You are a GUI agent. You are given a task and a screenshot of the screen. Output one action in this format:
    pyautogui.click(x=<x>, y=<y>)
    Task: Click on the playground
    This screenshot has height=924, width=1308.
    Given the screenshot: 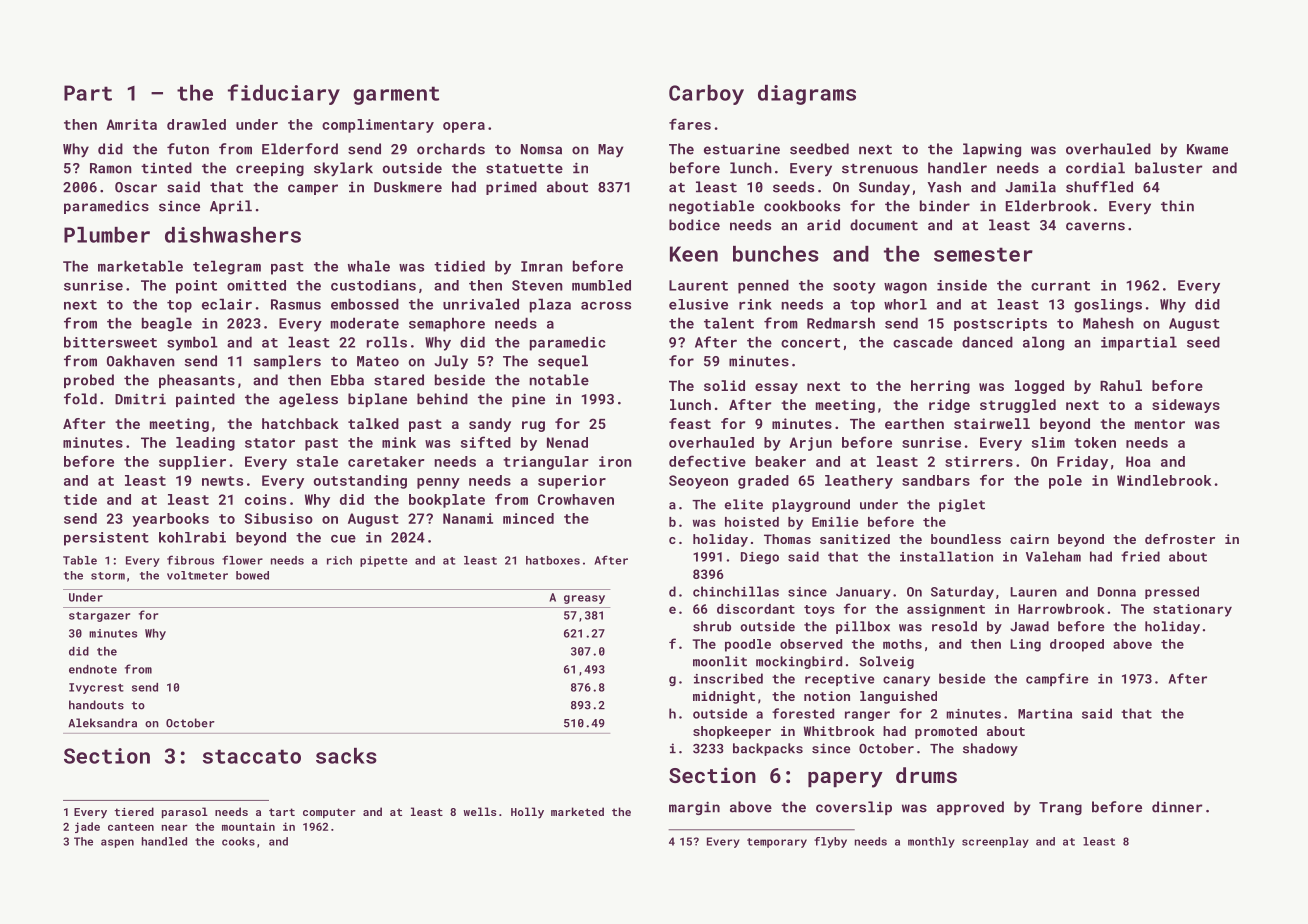 What is the action you would take?
    pyautogui.click(x=811, y=505)
